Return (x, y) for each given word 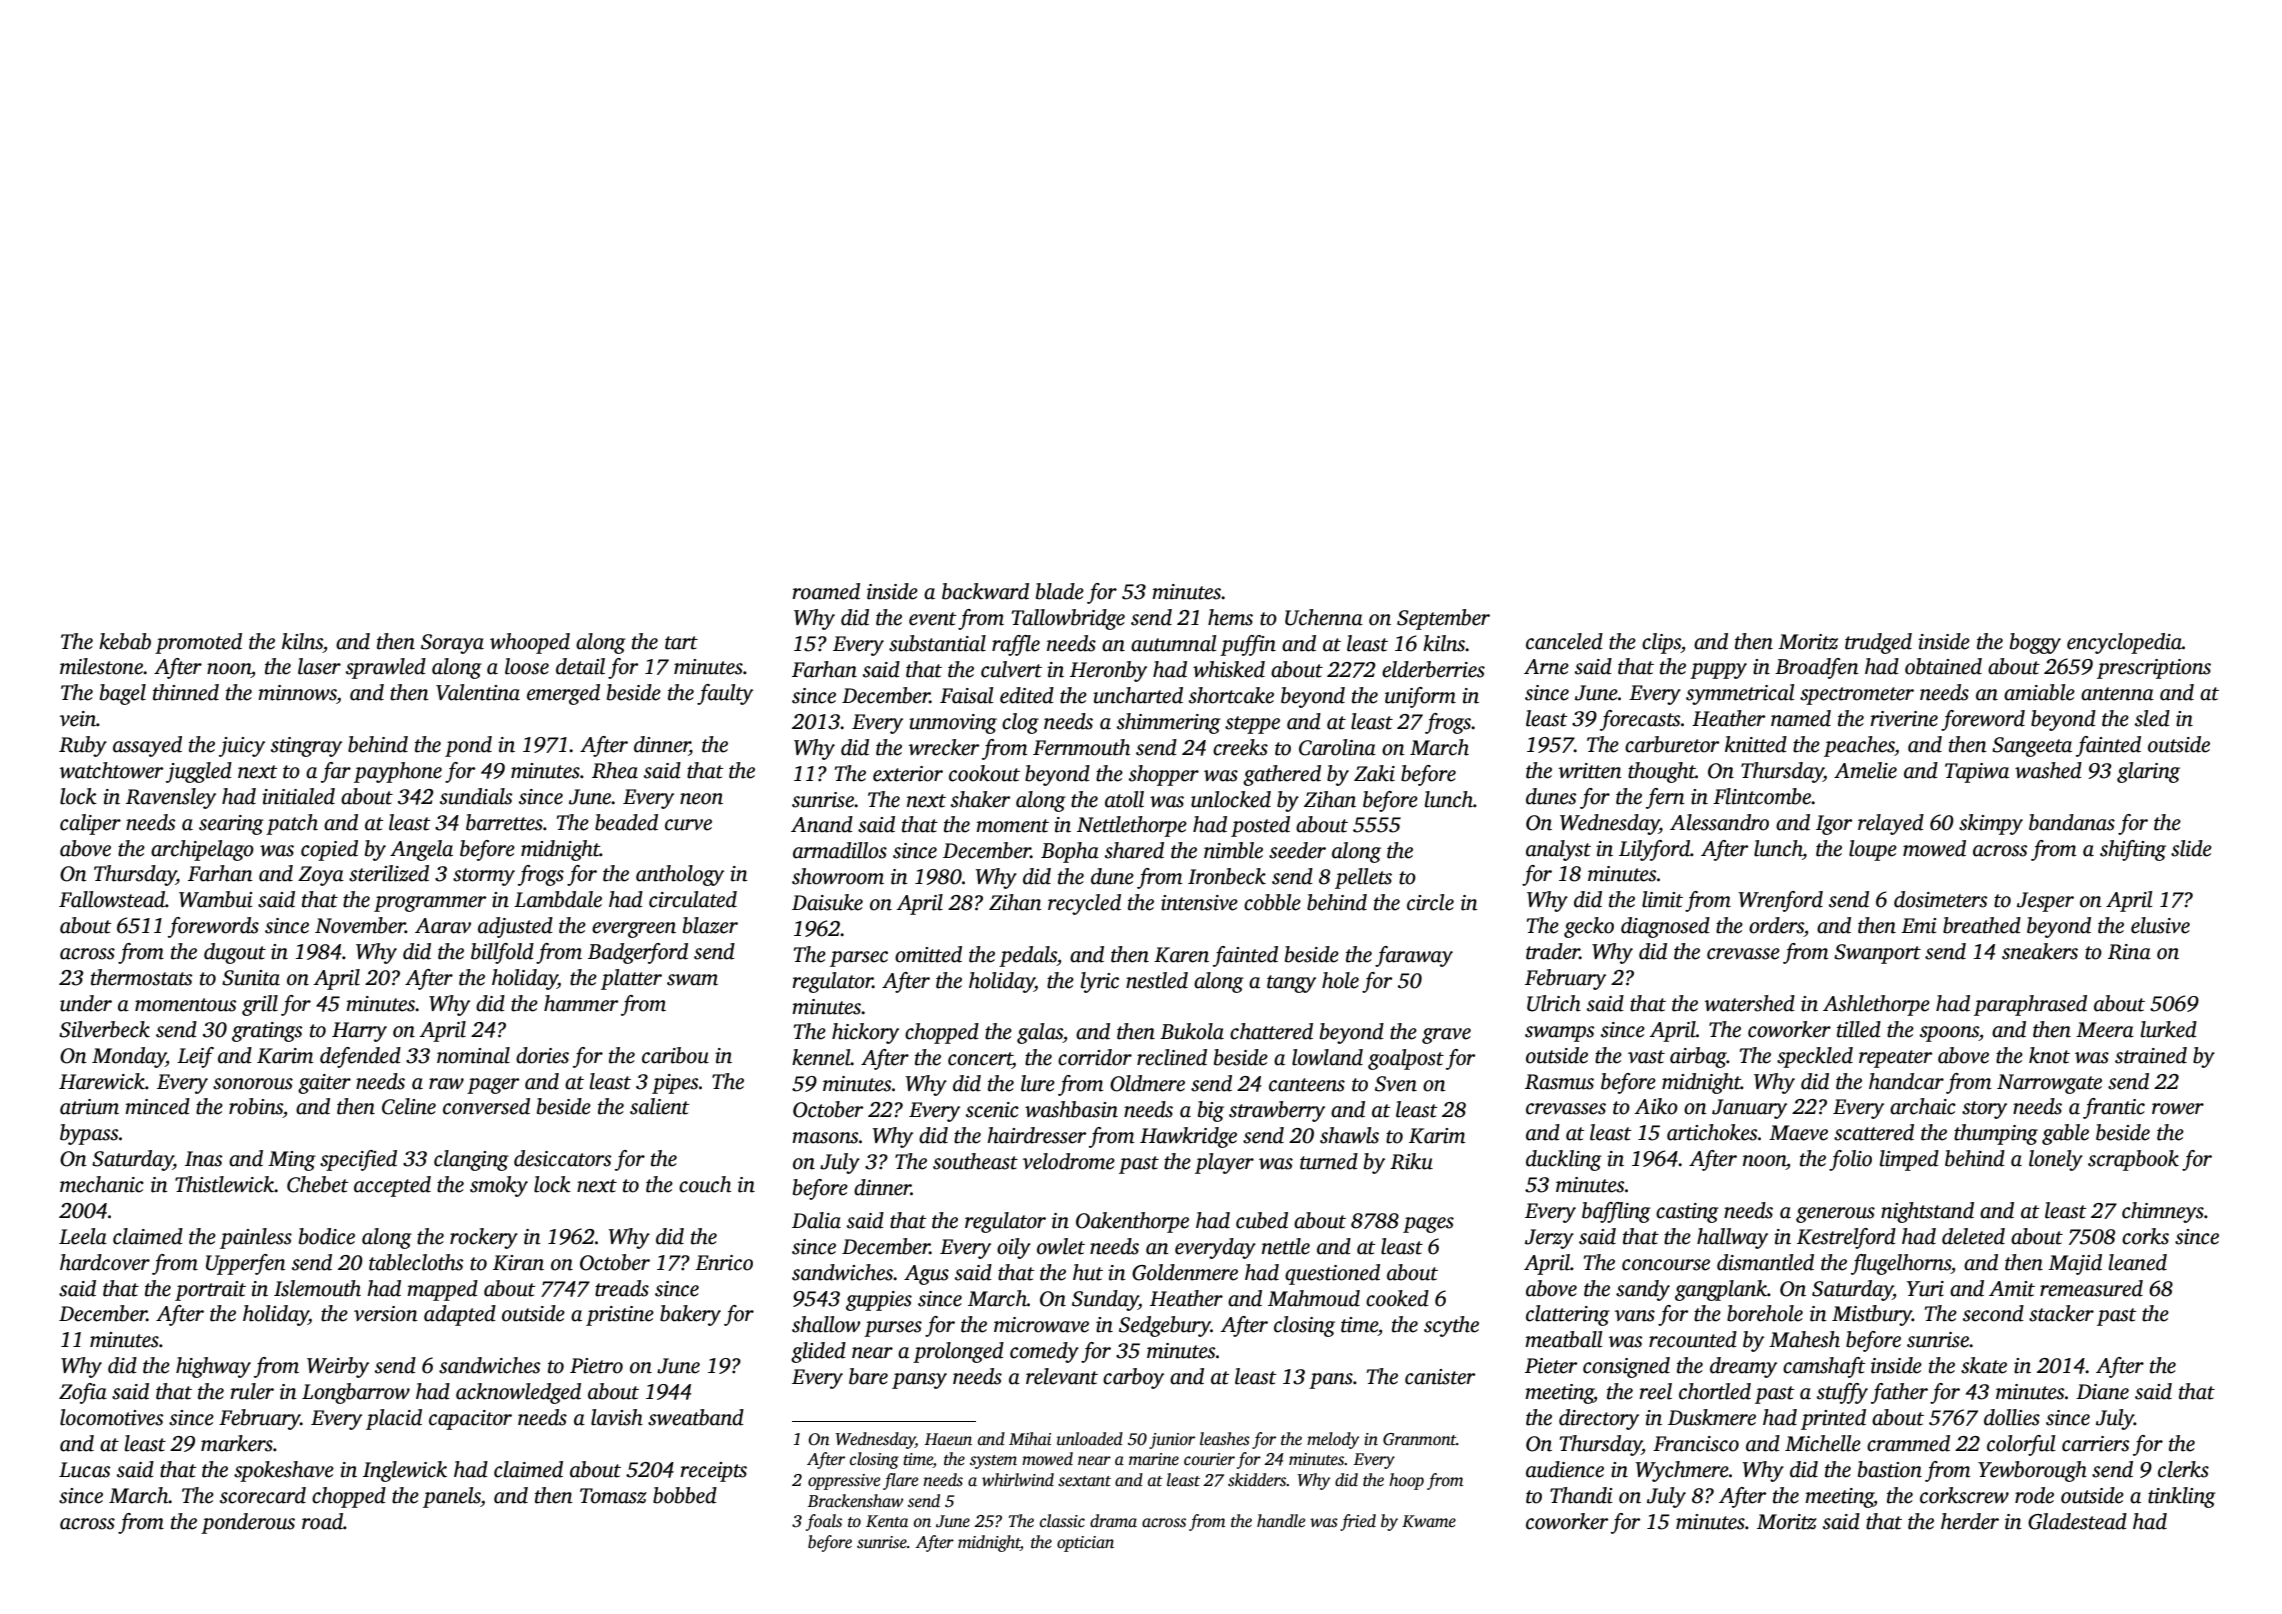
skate (1984, 1365)
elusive (2160, 925)
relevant (1062, 1376)
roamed (826, 591)
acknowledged (518, 1393)
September (1443, 619)
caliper (90, 824)
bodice (327, 1236)
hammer (581, 1003)
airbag (1698, 1057)
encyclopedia (2124, 643)
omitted (928, 954)
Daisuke (827, 902)
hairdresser (1036, 1135)
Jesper (2045, 902)
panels (452, 1497)
